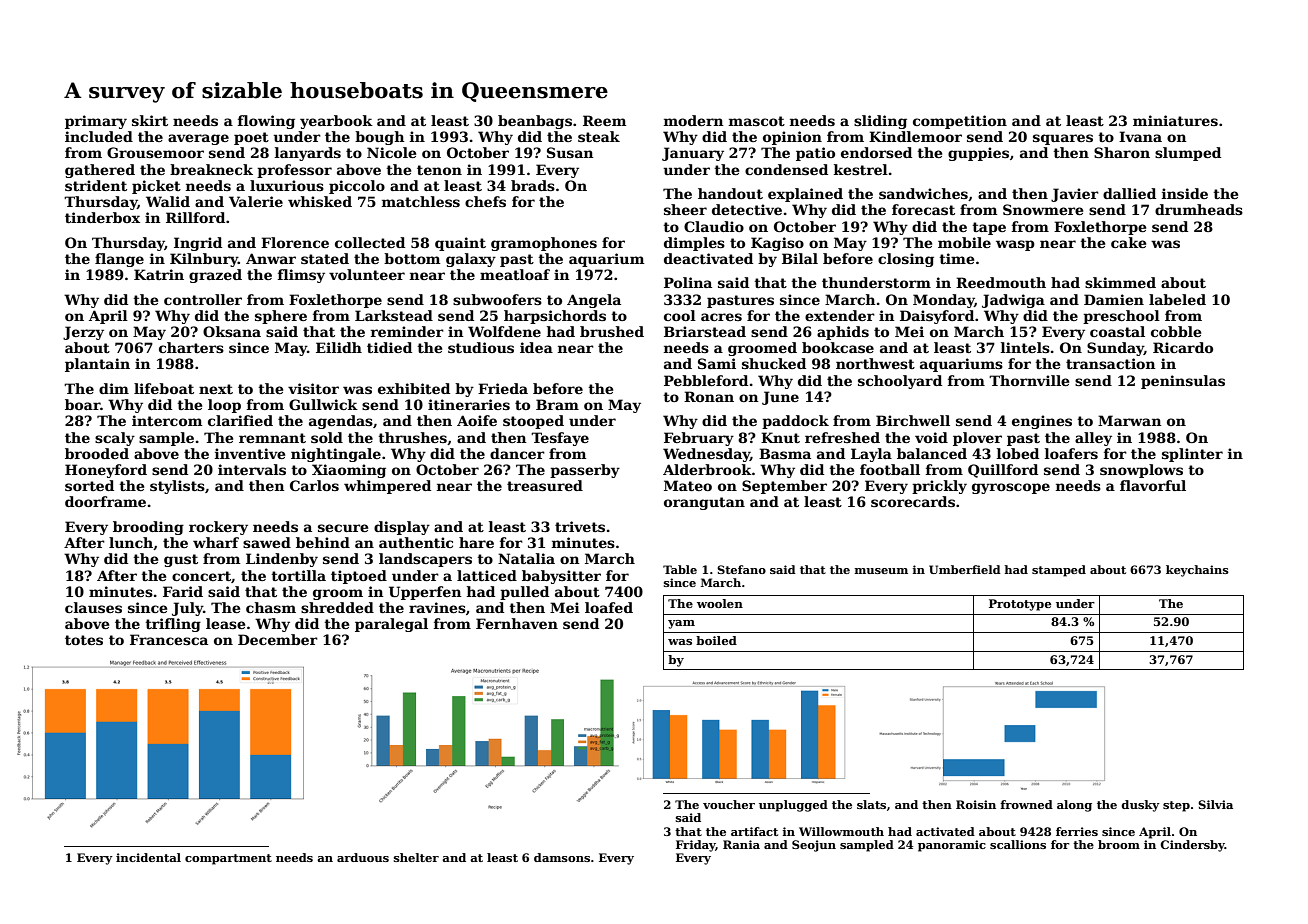 The width and height of the screenshot is (1308, 924). What do you see at coordinates (1188, 154) in the screenshot?
I see `slumped` at bounding box center [1188, 154].
